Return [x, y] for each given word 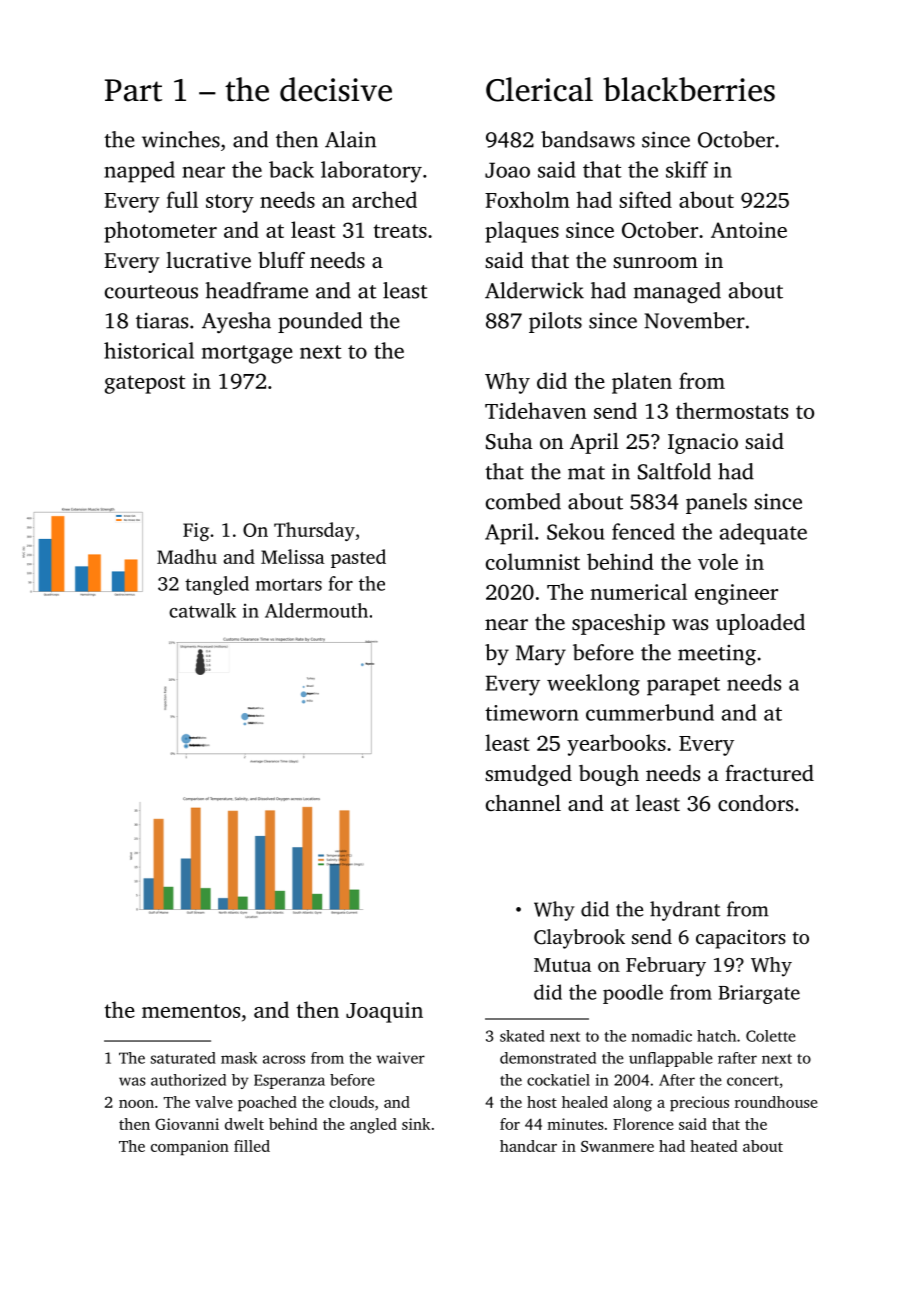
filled [252, 1146]
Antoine [749, 230]
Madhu [187, 556]
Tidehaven [535, 410]
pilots [555, 322]
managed [677, 293]
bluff [281, 260]
